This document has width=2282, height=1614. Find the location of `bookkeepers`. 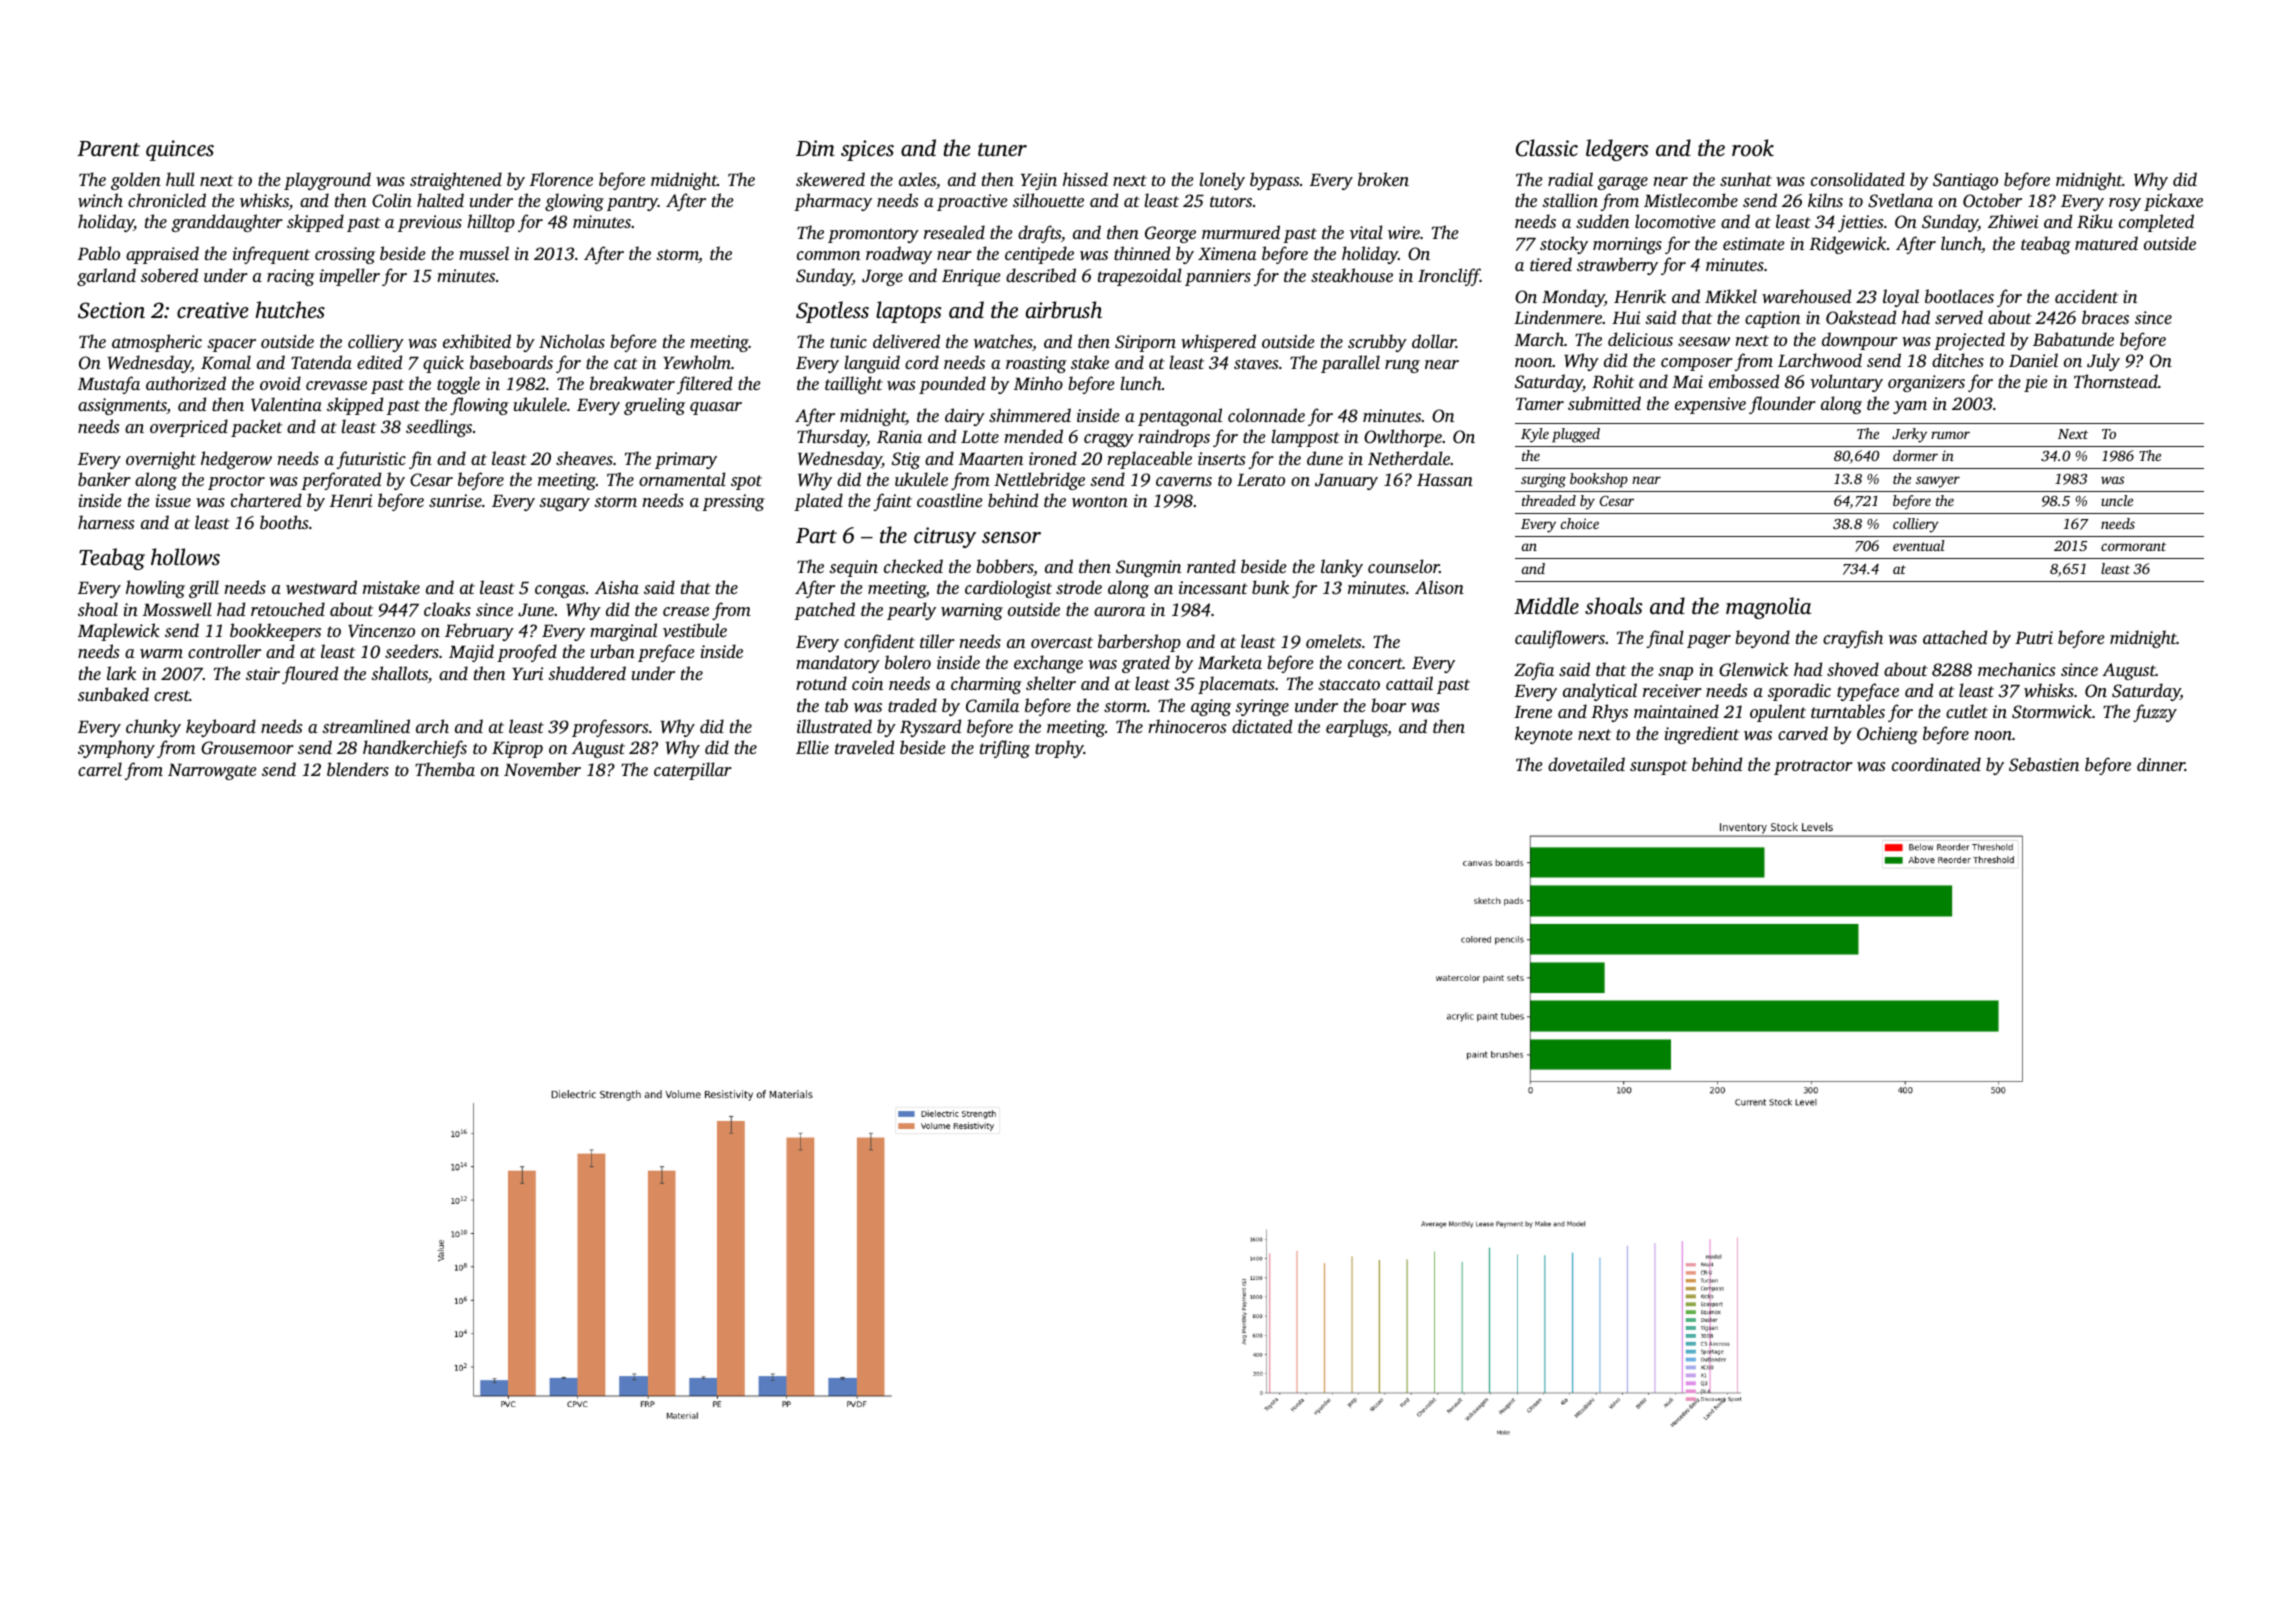

bookkeepers is located at coordinates (275, 632).
